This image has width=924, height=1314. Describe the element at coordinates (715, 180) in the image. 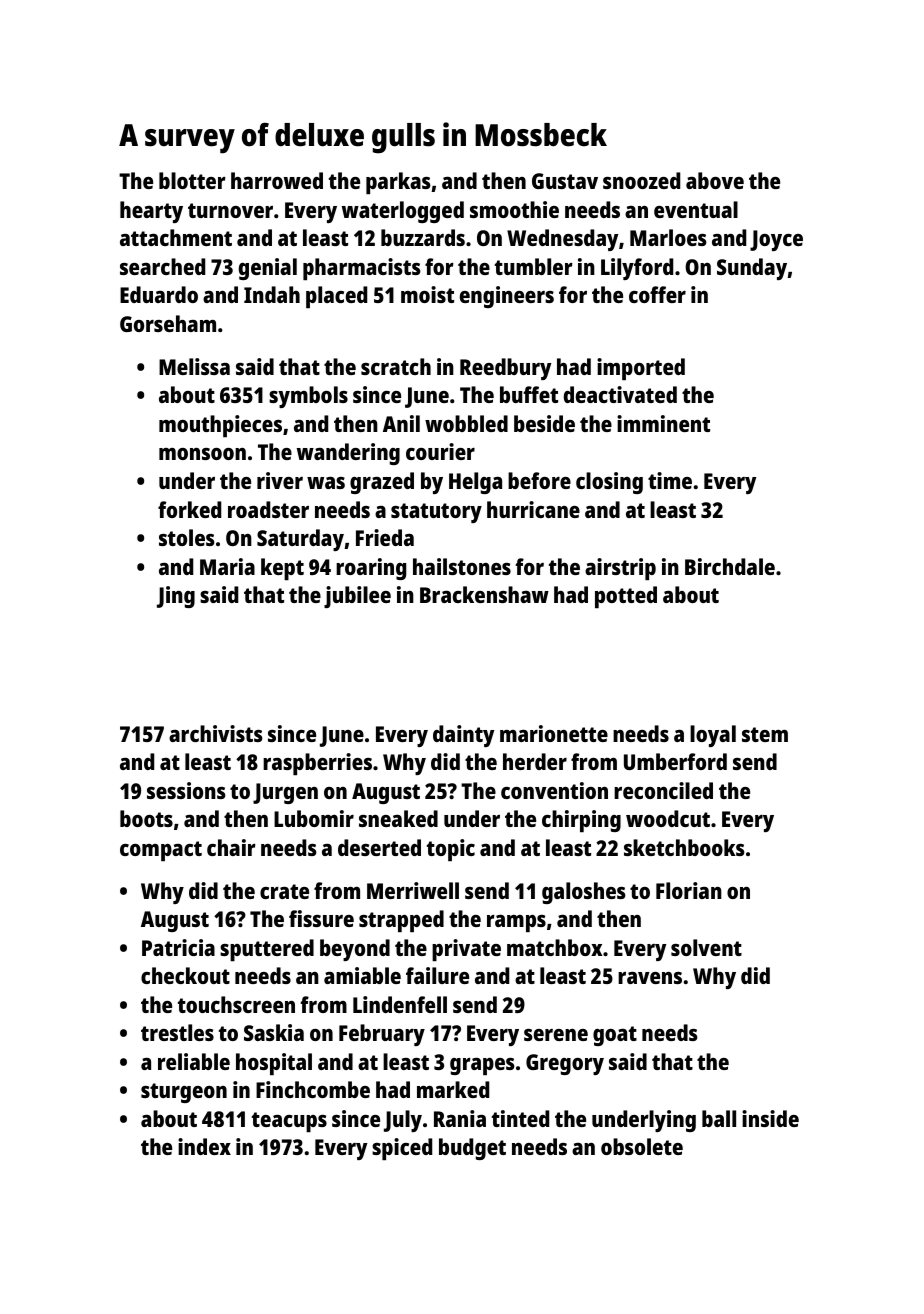

I see `above` at that location.
